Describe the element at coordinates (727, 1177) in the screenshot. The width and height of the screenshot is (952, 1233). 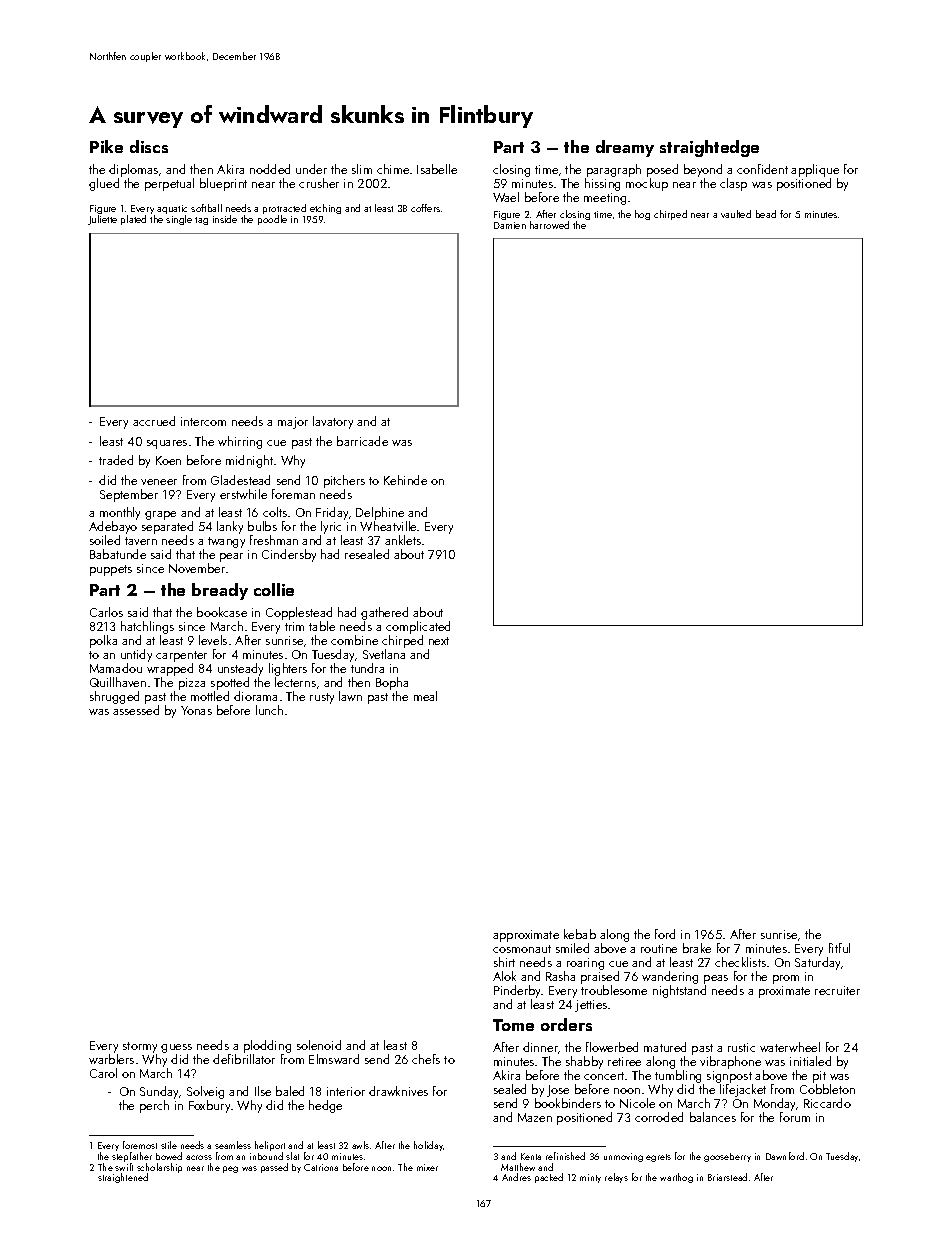
I see `Briarstead` at that location.
